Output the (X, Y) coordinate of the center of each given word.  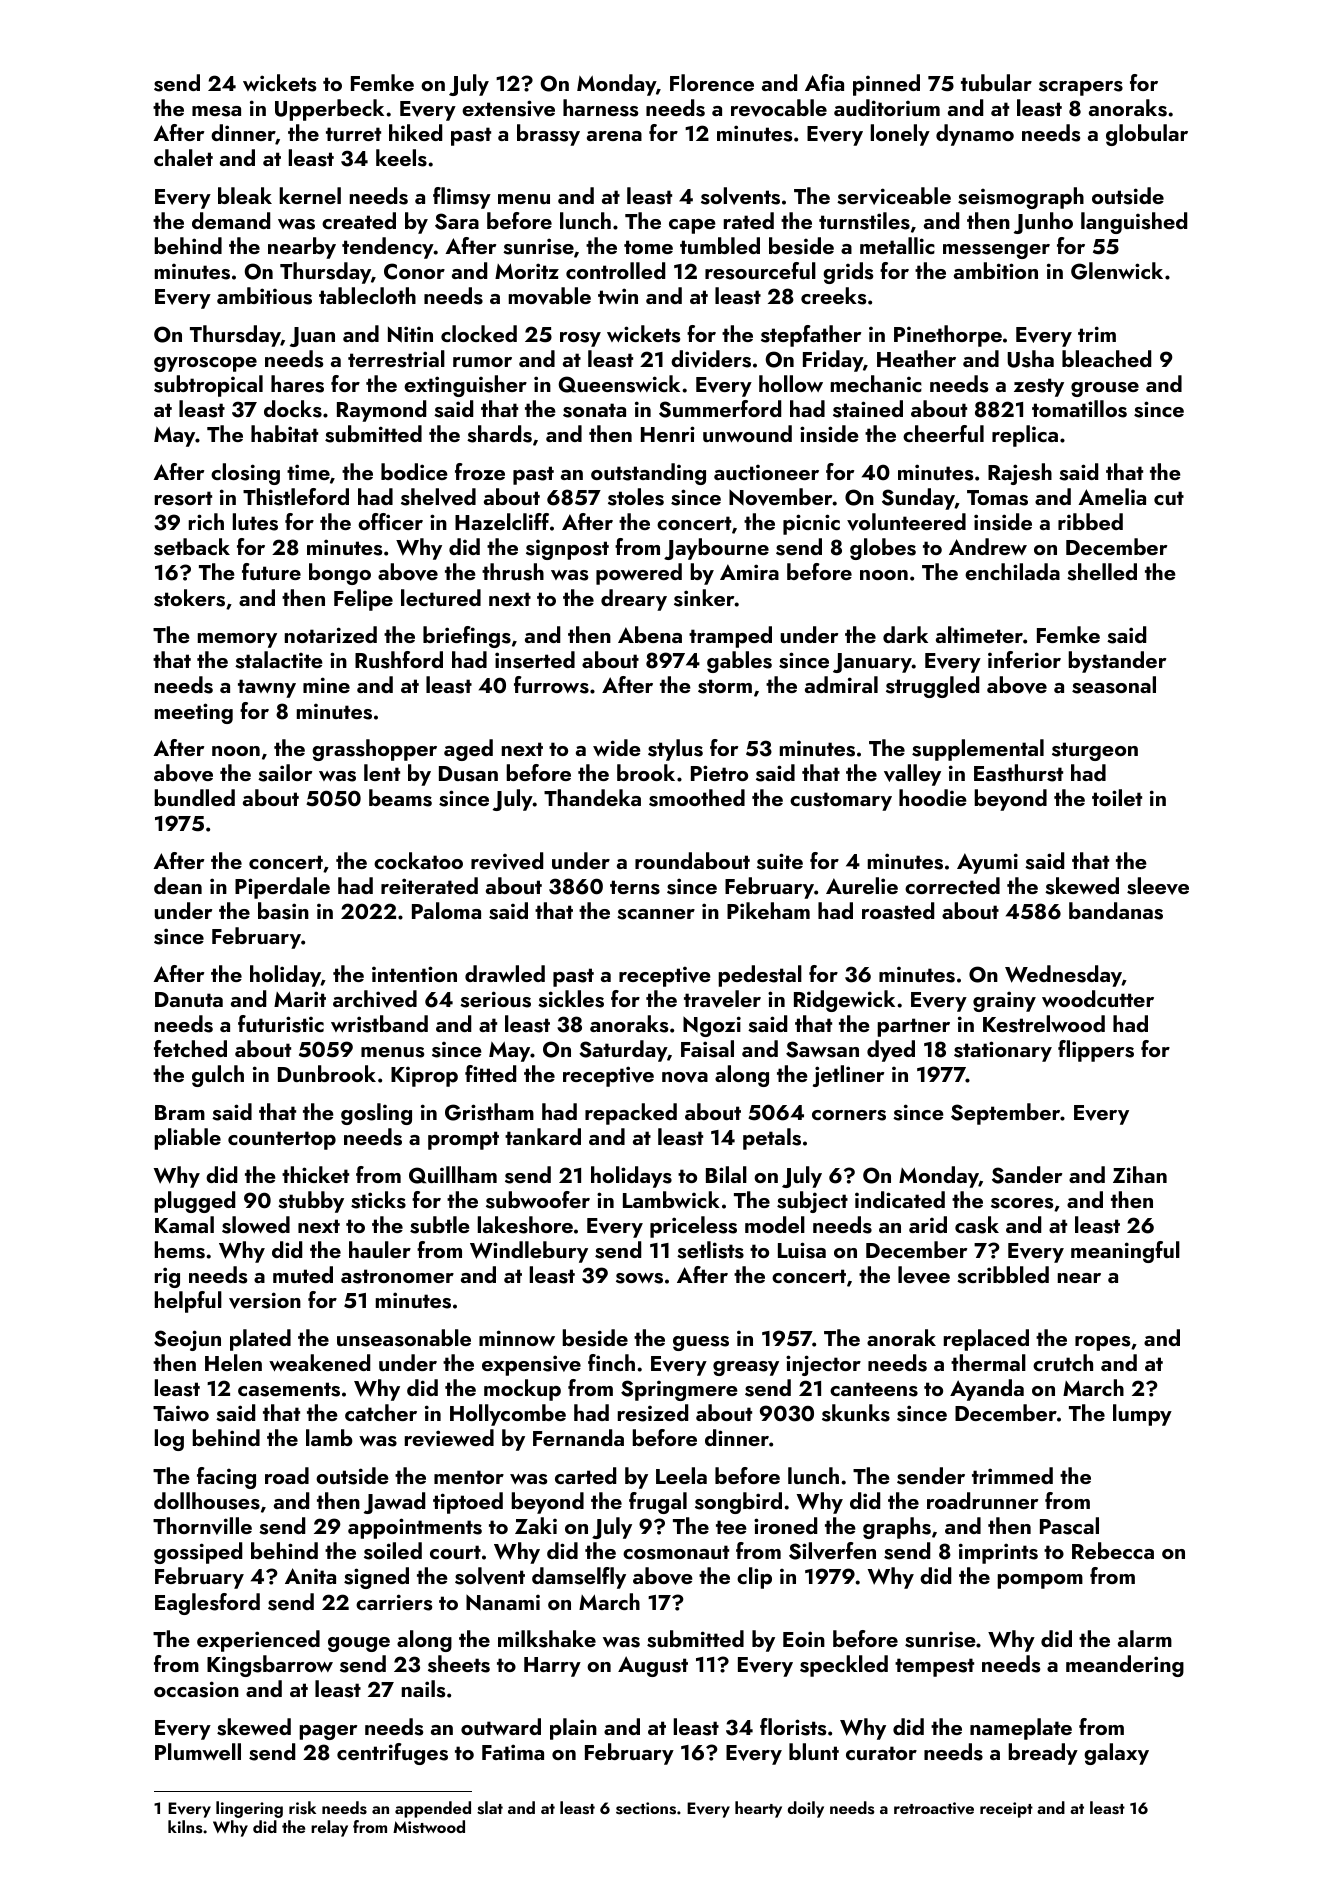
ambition (996, 270)
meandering (1125, 1666)
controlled (615, 270)
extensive (508, 108)
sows (639, 1278)
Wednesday (1063, 976)
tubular (996, 82)
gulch (218, 1076)
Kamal (184, 1224)
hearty (758, 1809)
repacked (631, 1114)
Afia (824, 82)
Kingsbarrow (270, 1666)
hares (297, 384)
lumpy (1142, 1415)
